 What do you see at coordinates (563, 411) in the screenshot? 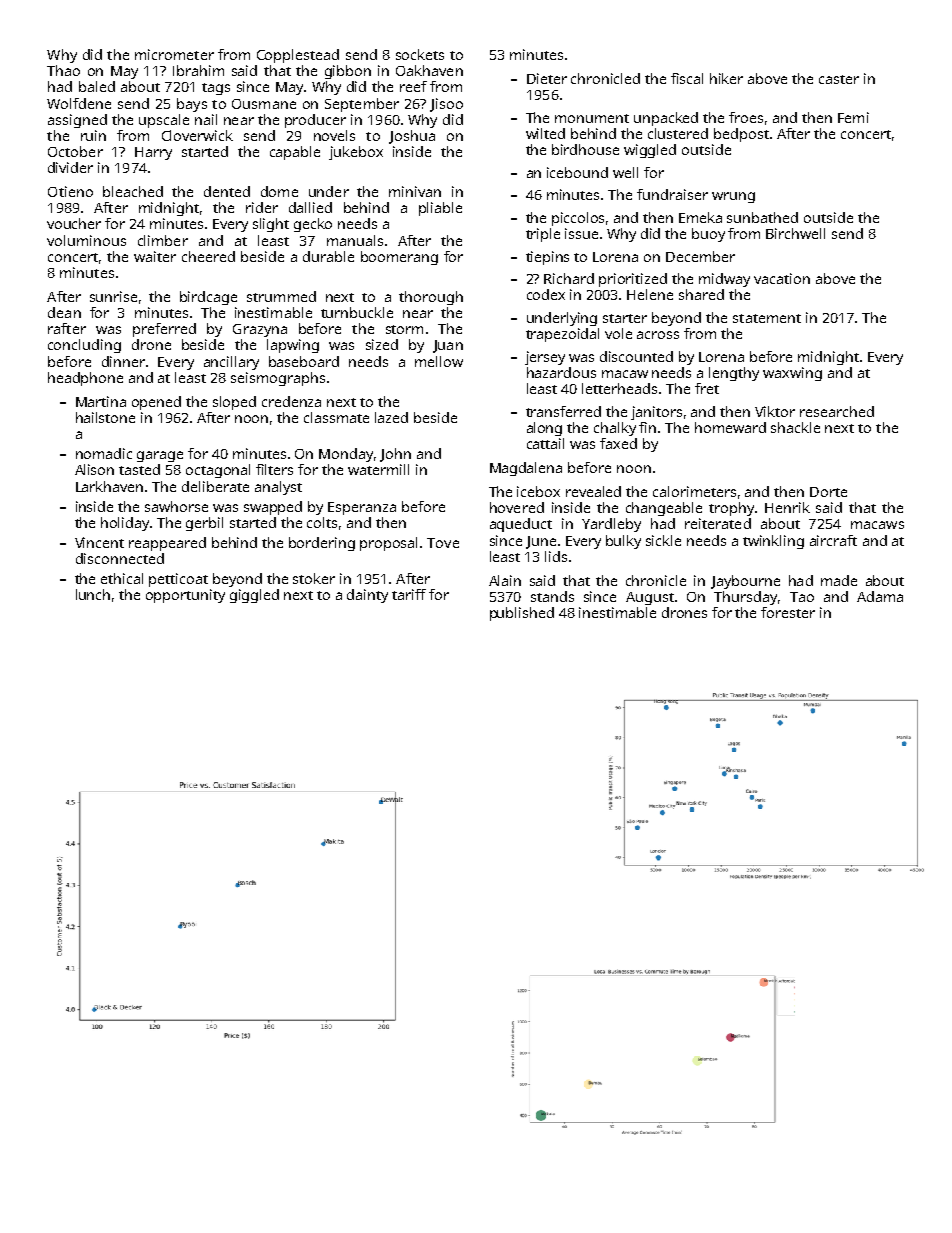
I see `transferred` at bounding box center [563, 411].
